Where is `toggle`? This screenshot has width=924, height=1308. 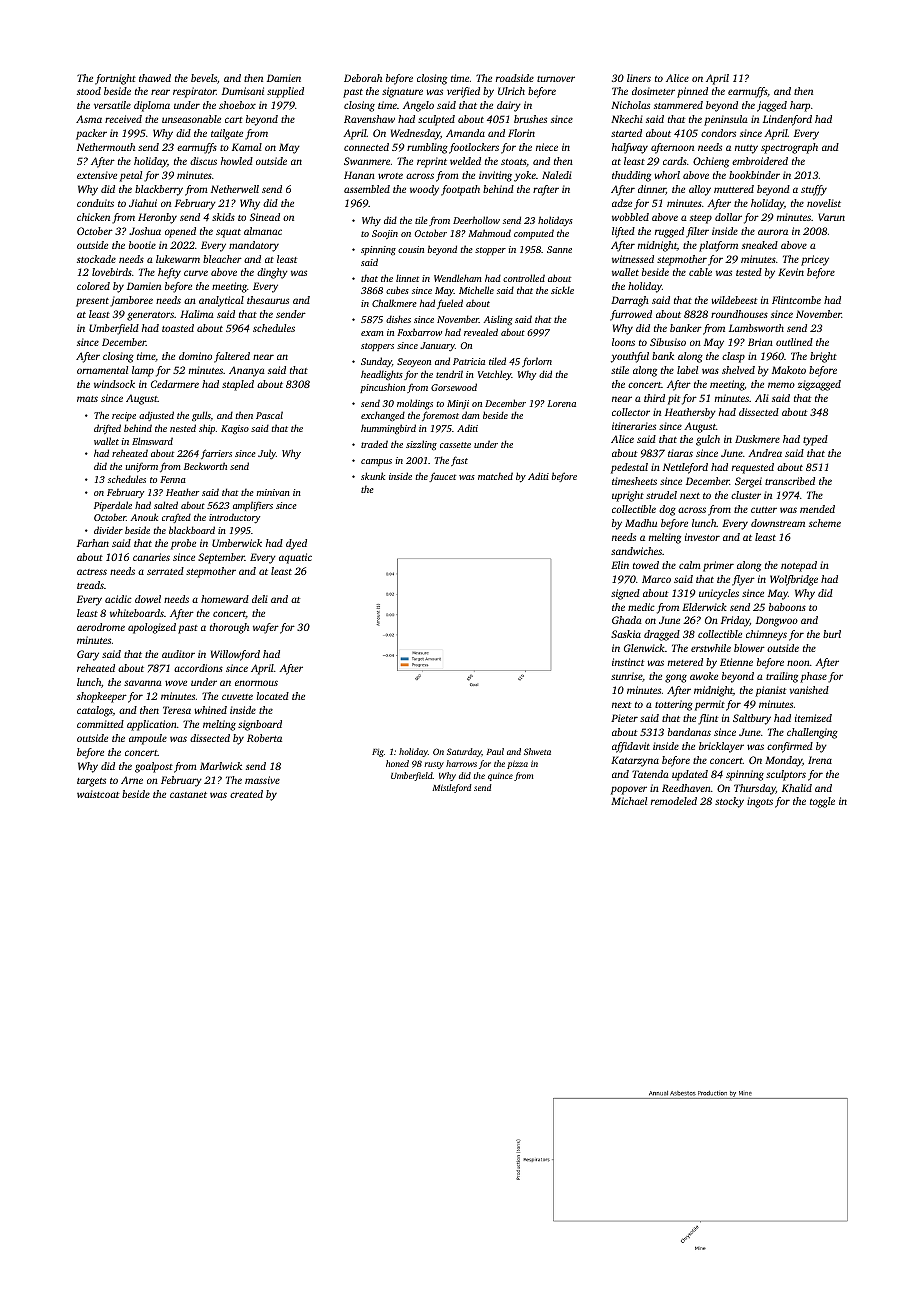
toggle is located at coordinates (822, 802).
